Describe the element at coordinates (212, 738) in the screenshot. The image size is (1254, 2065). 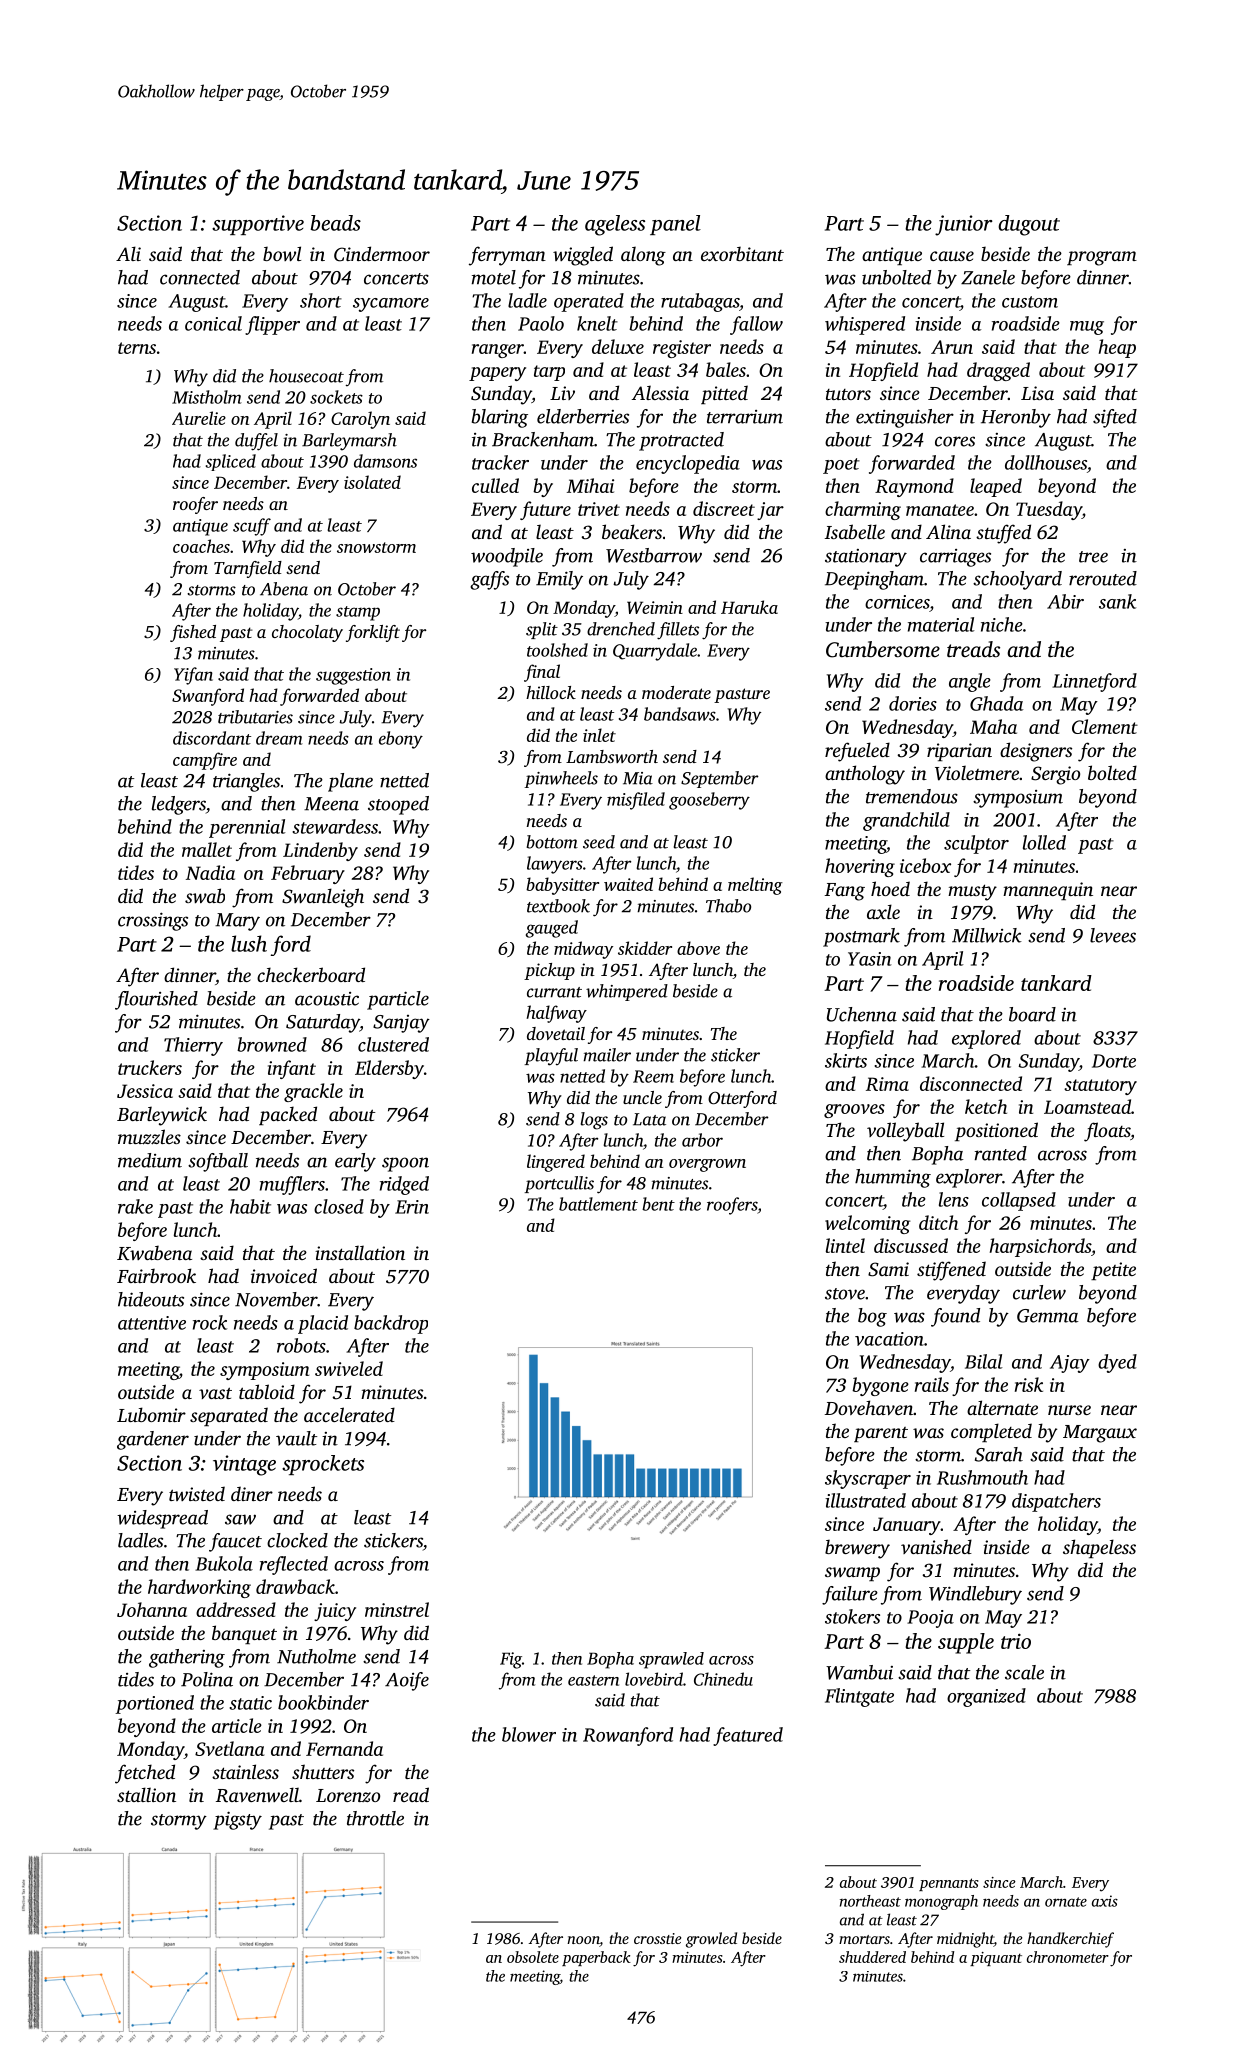
I see `discordant` at that location.
